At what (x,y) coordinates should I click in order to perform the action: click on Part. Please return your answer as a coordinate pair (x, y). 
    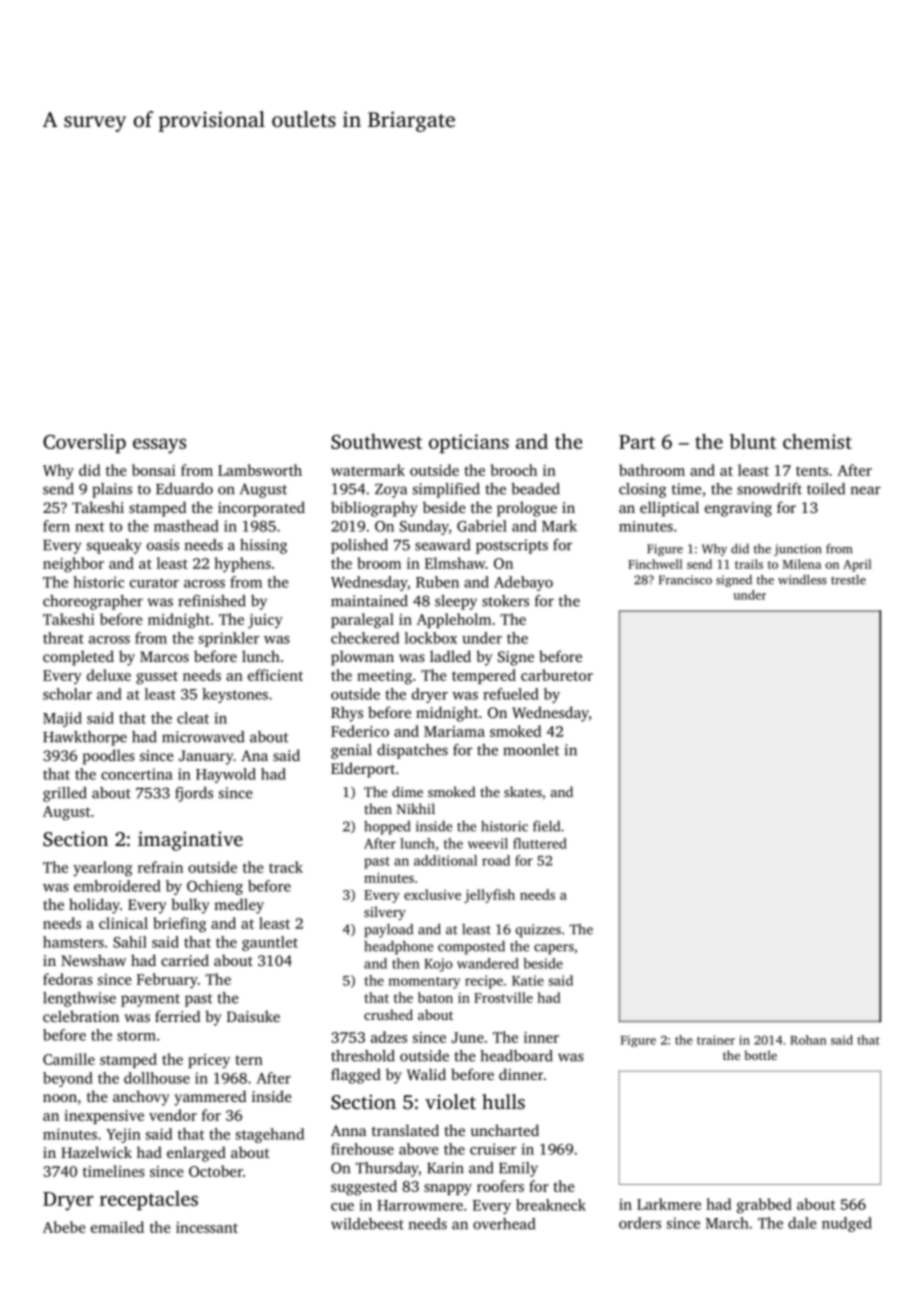
    Looking at the image, I should click on (637, 442).
